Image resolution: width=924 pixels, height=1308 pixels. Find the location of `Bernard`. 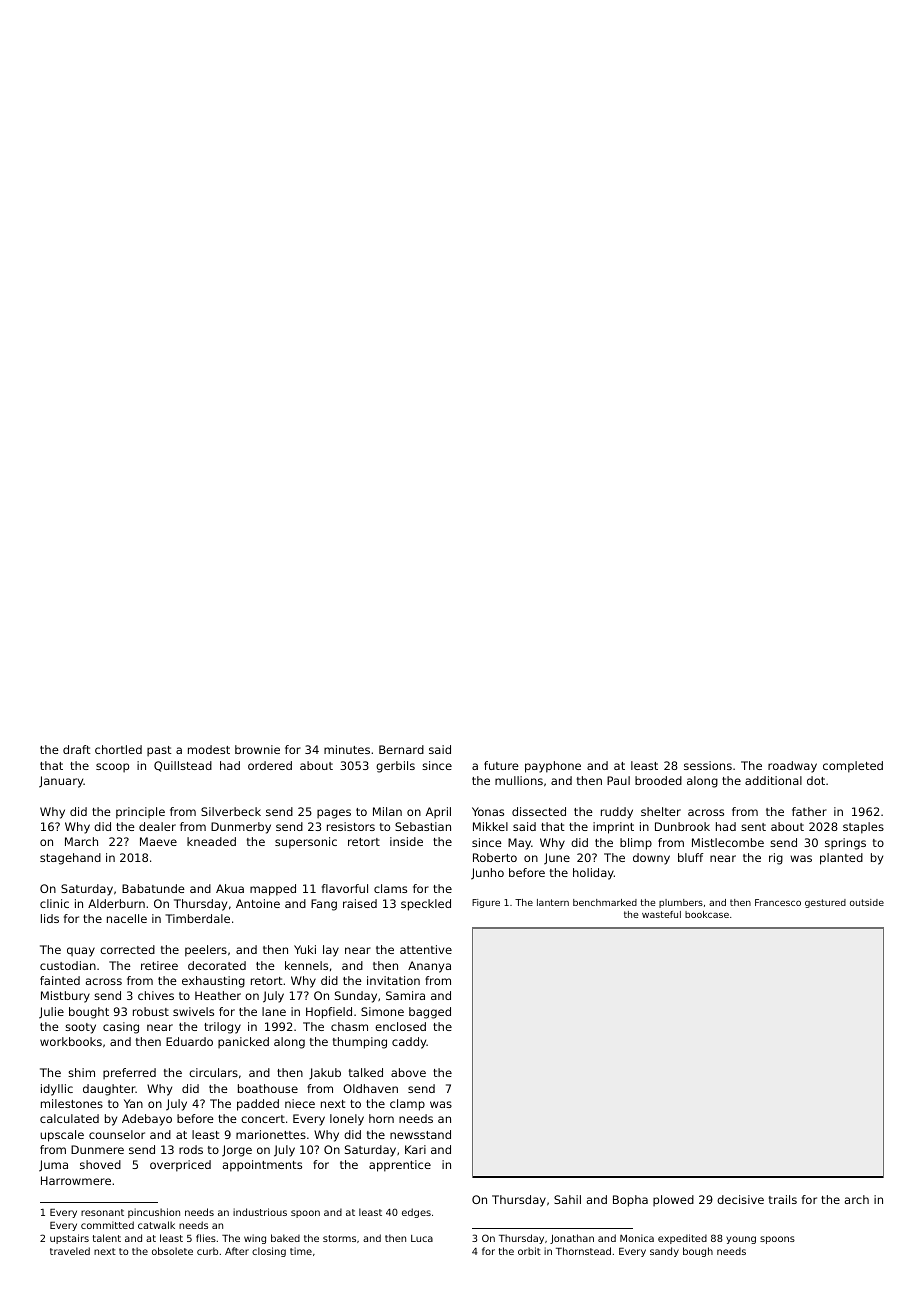

Bernard is located at coordinates (401, 749).
